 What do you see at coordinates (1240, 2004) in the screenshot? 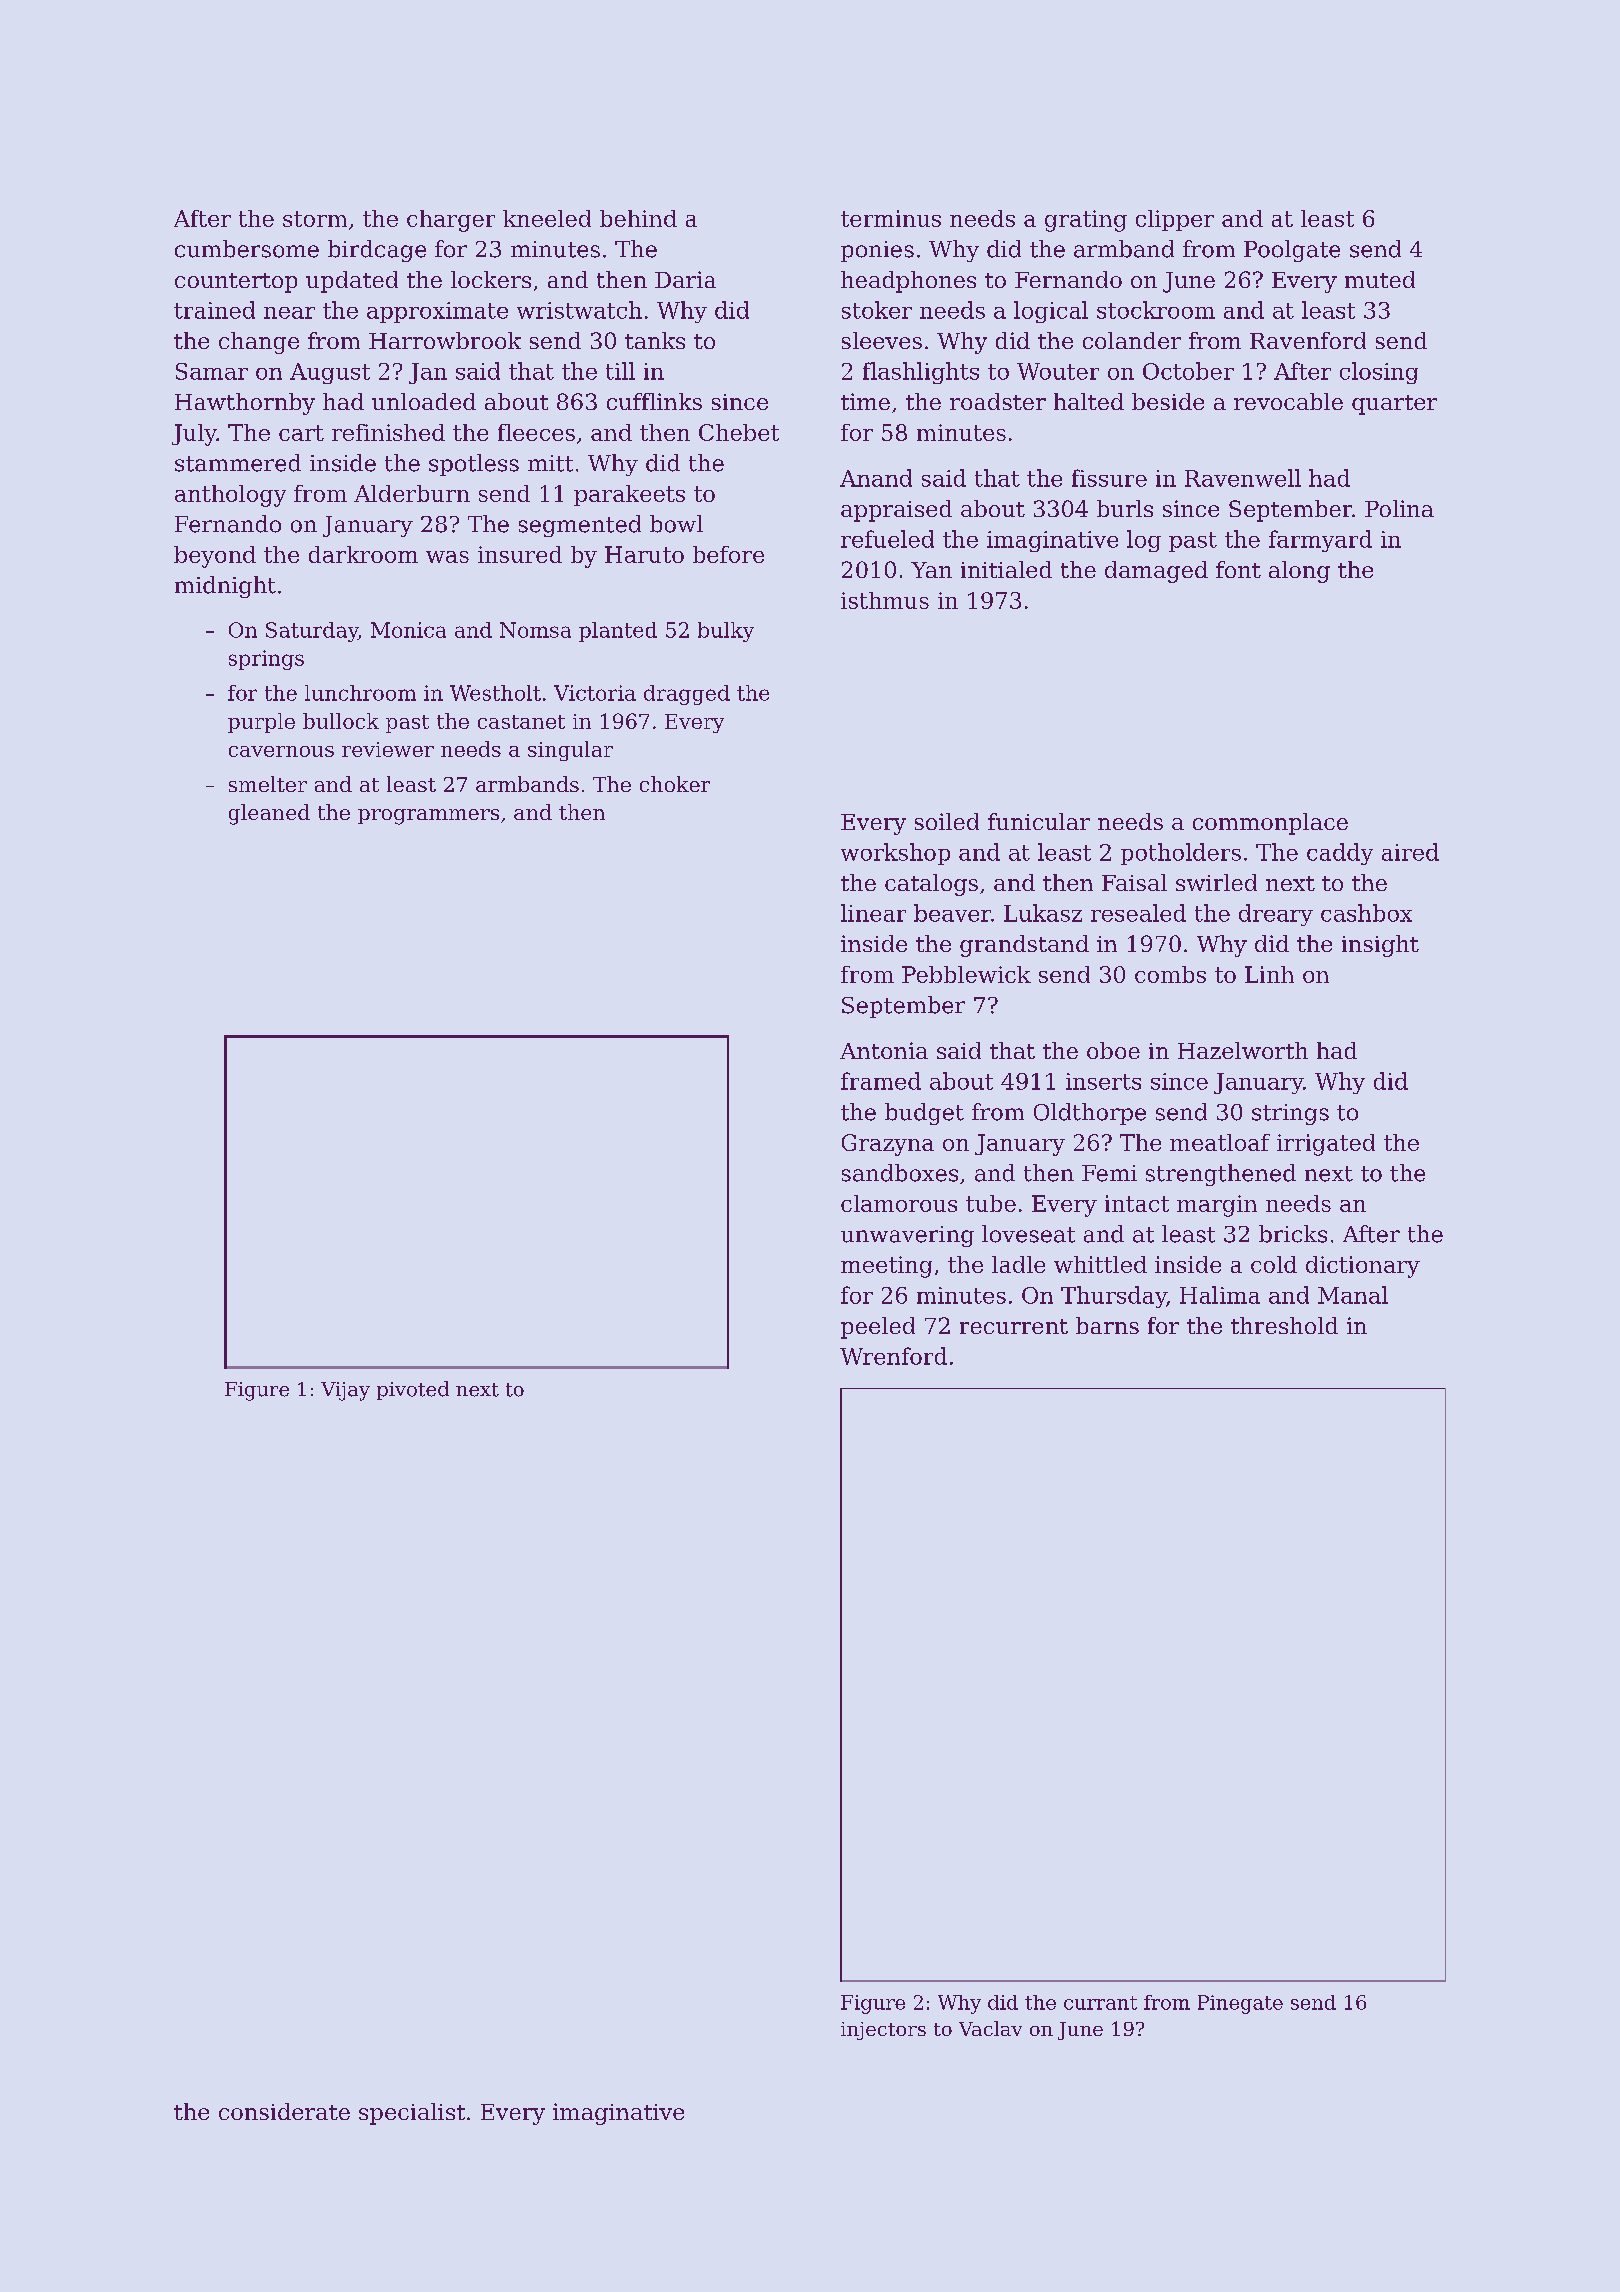
I see `Pinegate` at bounding box center [1240, 2004].
